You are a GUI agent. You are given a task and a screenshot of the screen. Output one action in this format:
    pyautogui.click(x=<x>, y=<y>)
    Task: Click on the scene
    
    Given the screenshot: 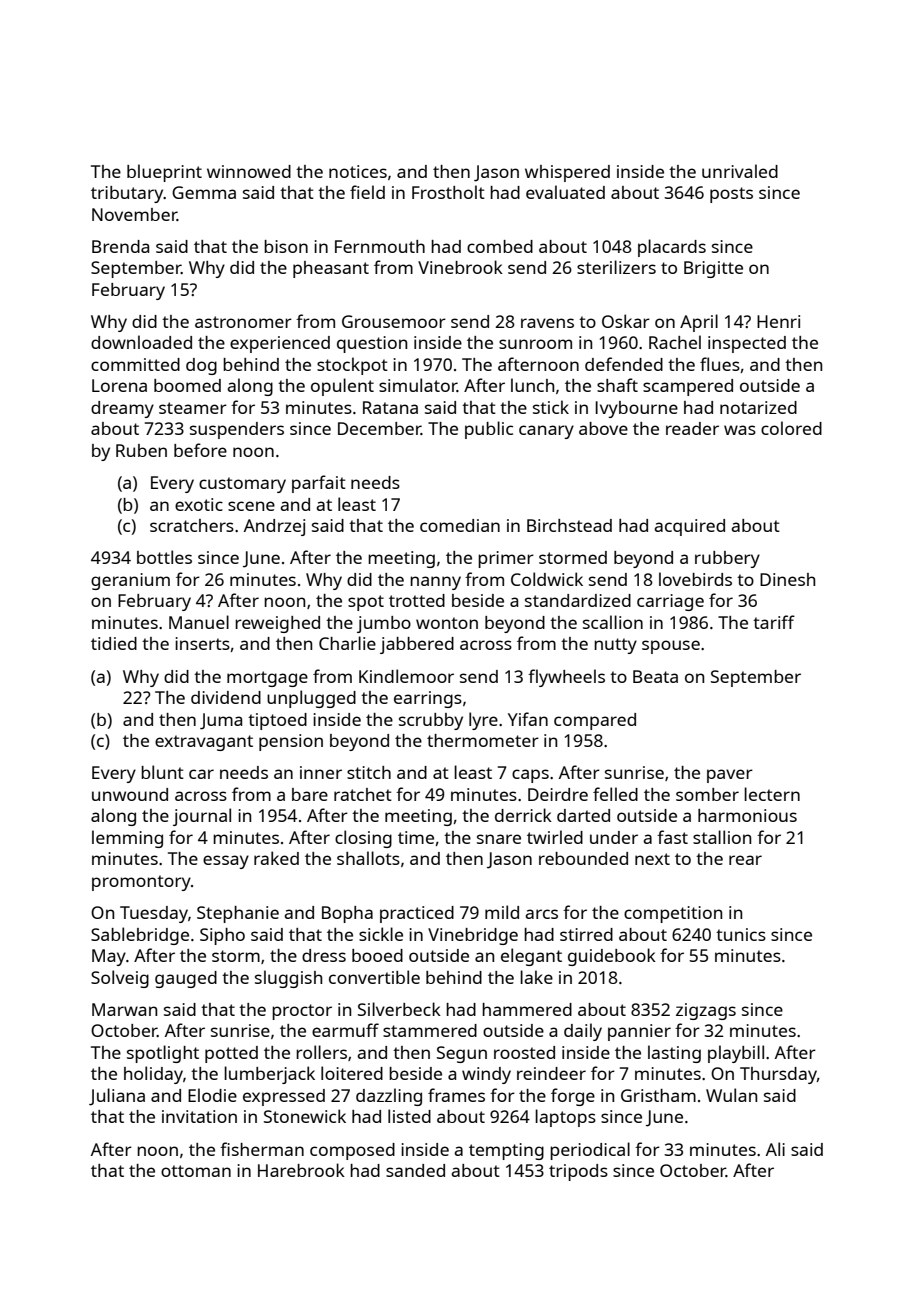 What is the action you would take?
    pyautogui.click(x=251, y=506)
